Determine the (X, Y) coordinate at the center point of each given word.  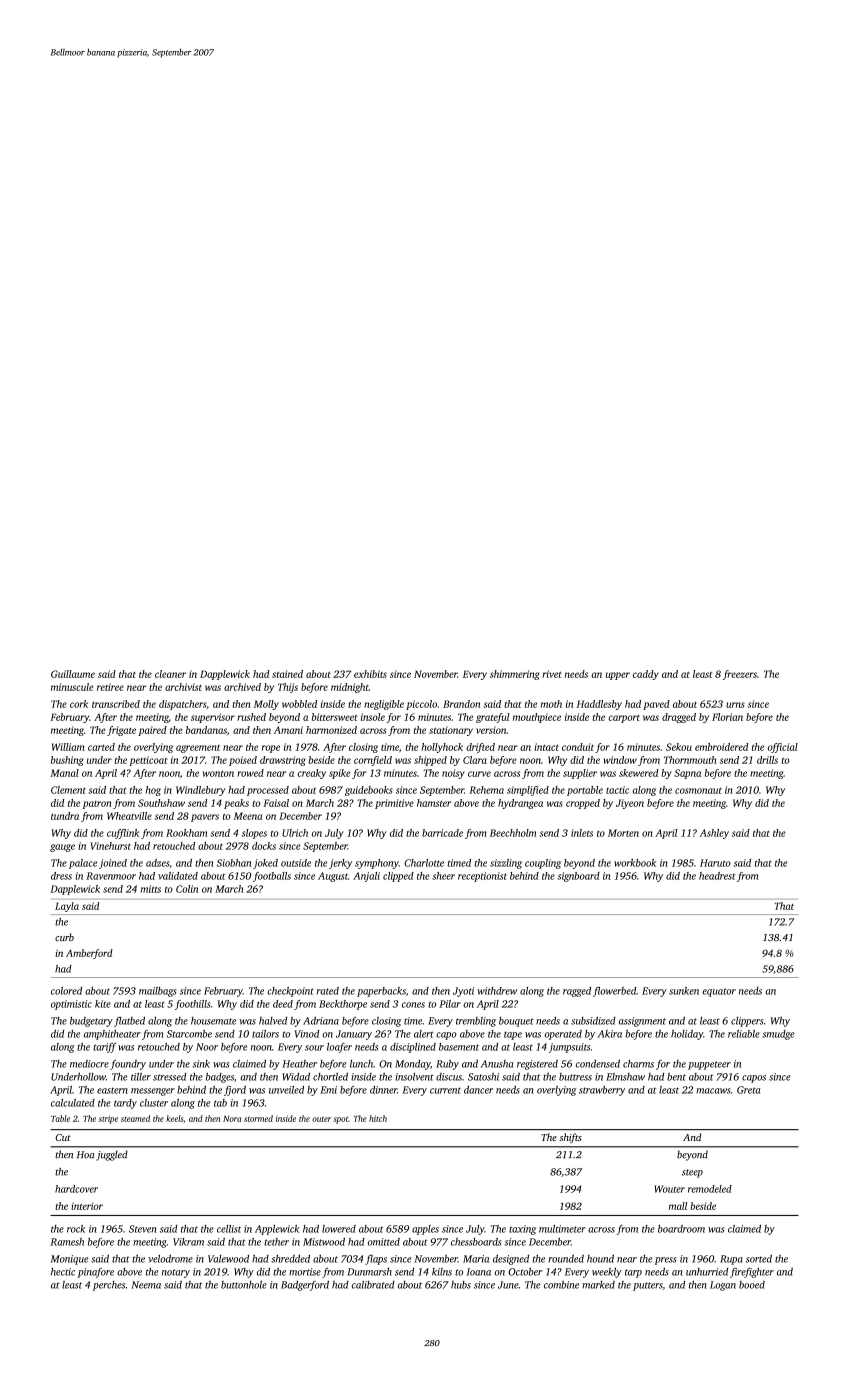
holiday (687, 1035)
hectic (63, 1272)
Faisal (276, 803)
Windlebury (200, 791)
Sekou (679, 747)
